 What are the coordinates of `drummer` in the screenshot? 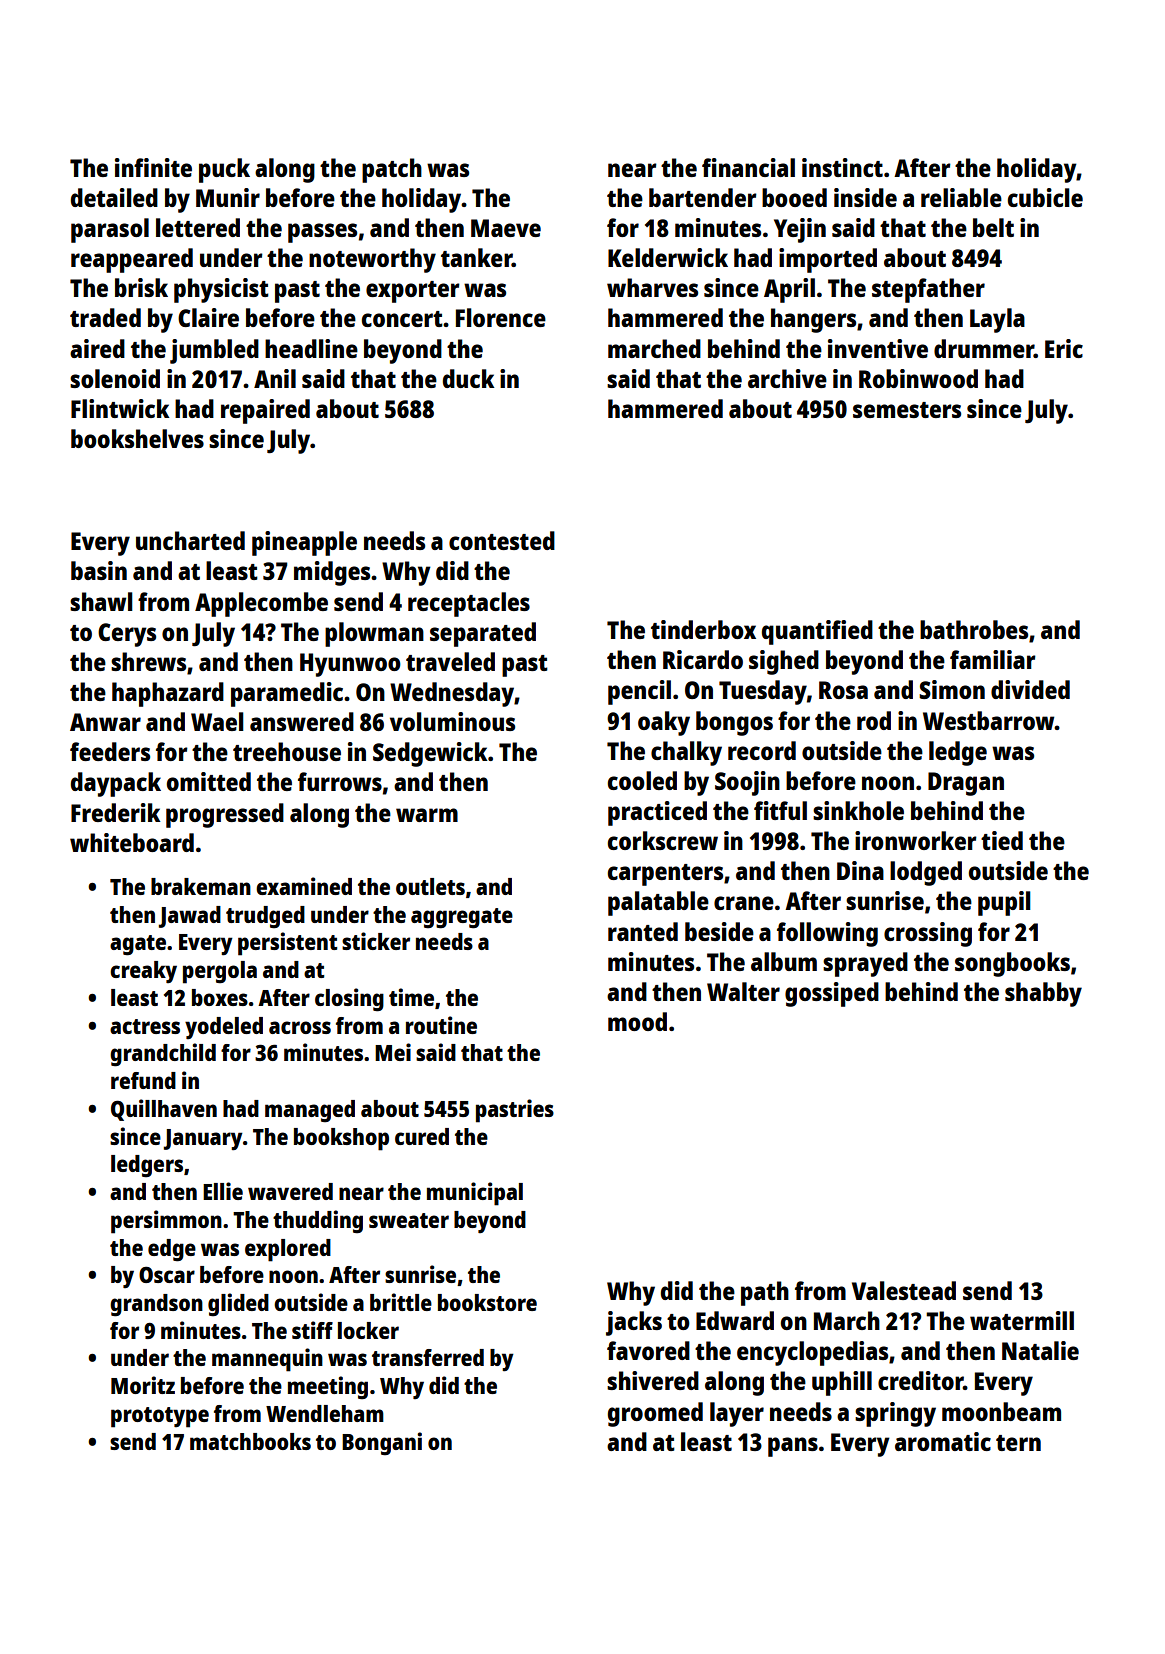 It's located at (984, 348).
